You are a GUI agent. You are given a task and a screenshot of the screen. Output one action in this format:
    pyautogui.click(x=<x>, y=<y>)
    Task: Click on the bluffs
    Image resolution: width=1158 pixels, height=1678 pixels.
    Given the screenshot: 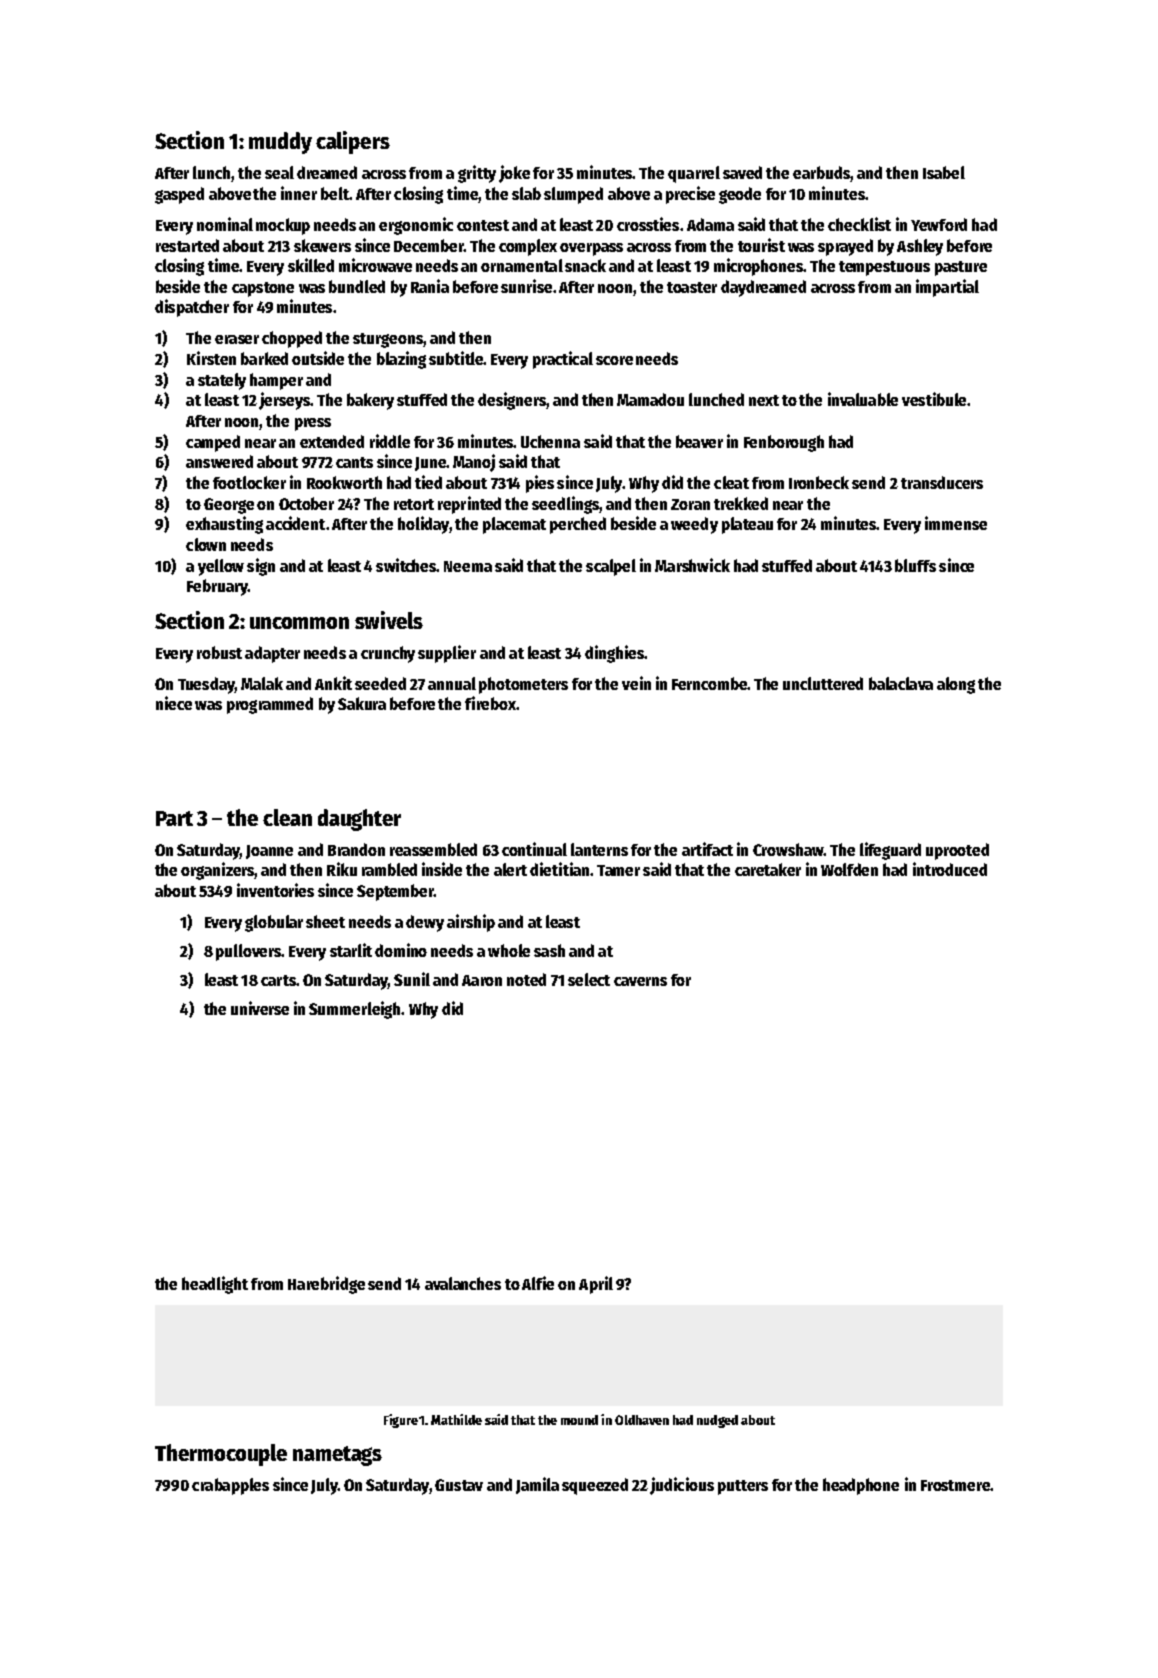 What is the action you would take?
    pyautogui.click(x=915, y=565)
